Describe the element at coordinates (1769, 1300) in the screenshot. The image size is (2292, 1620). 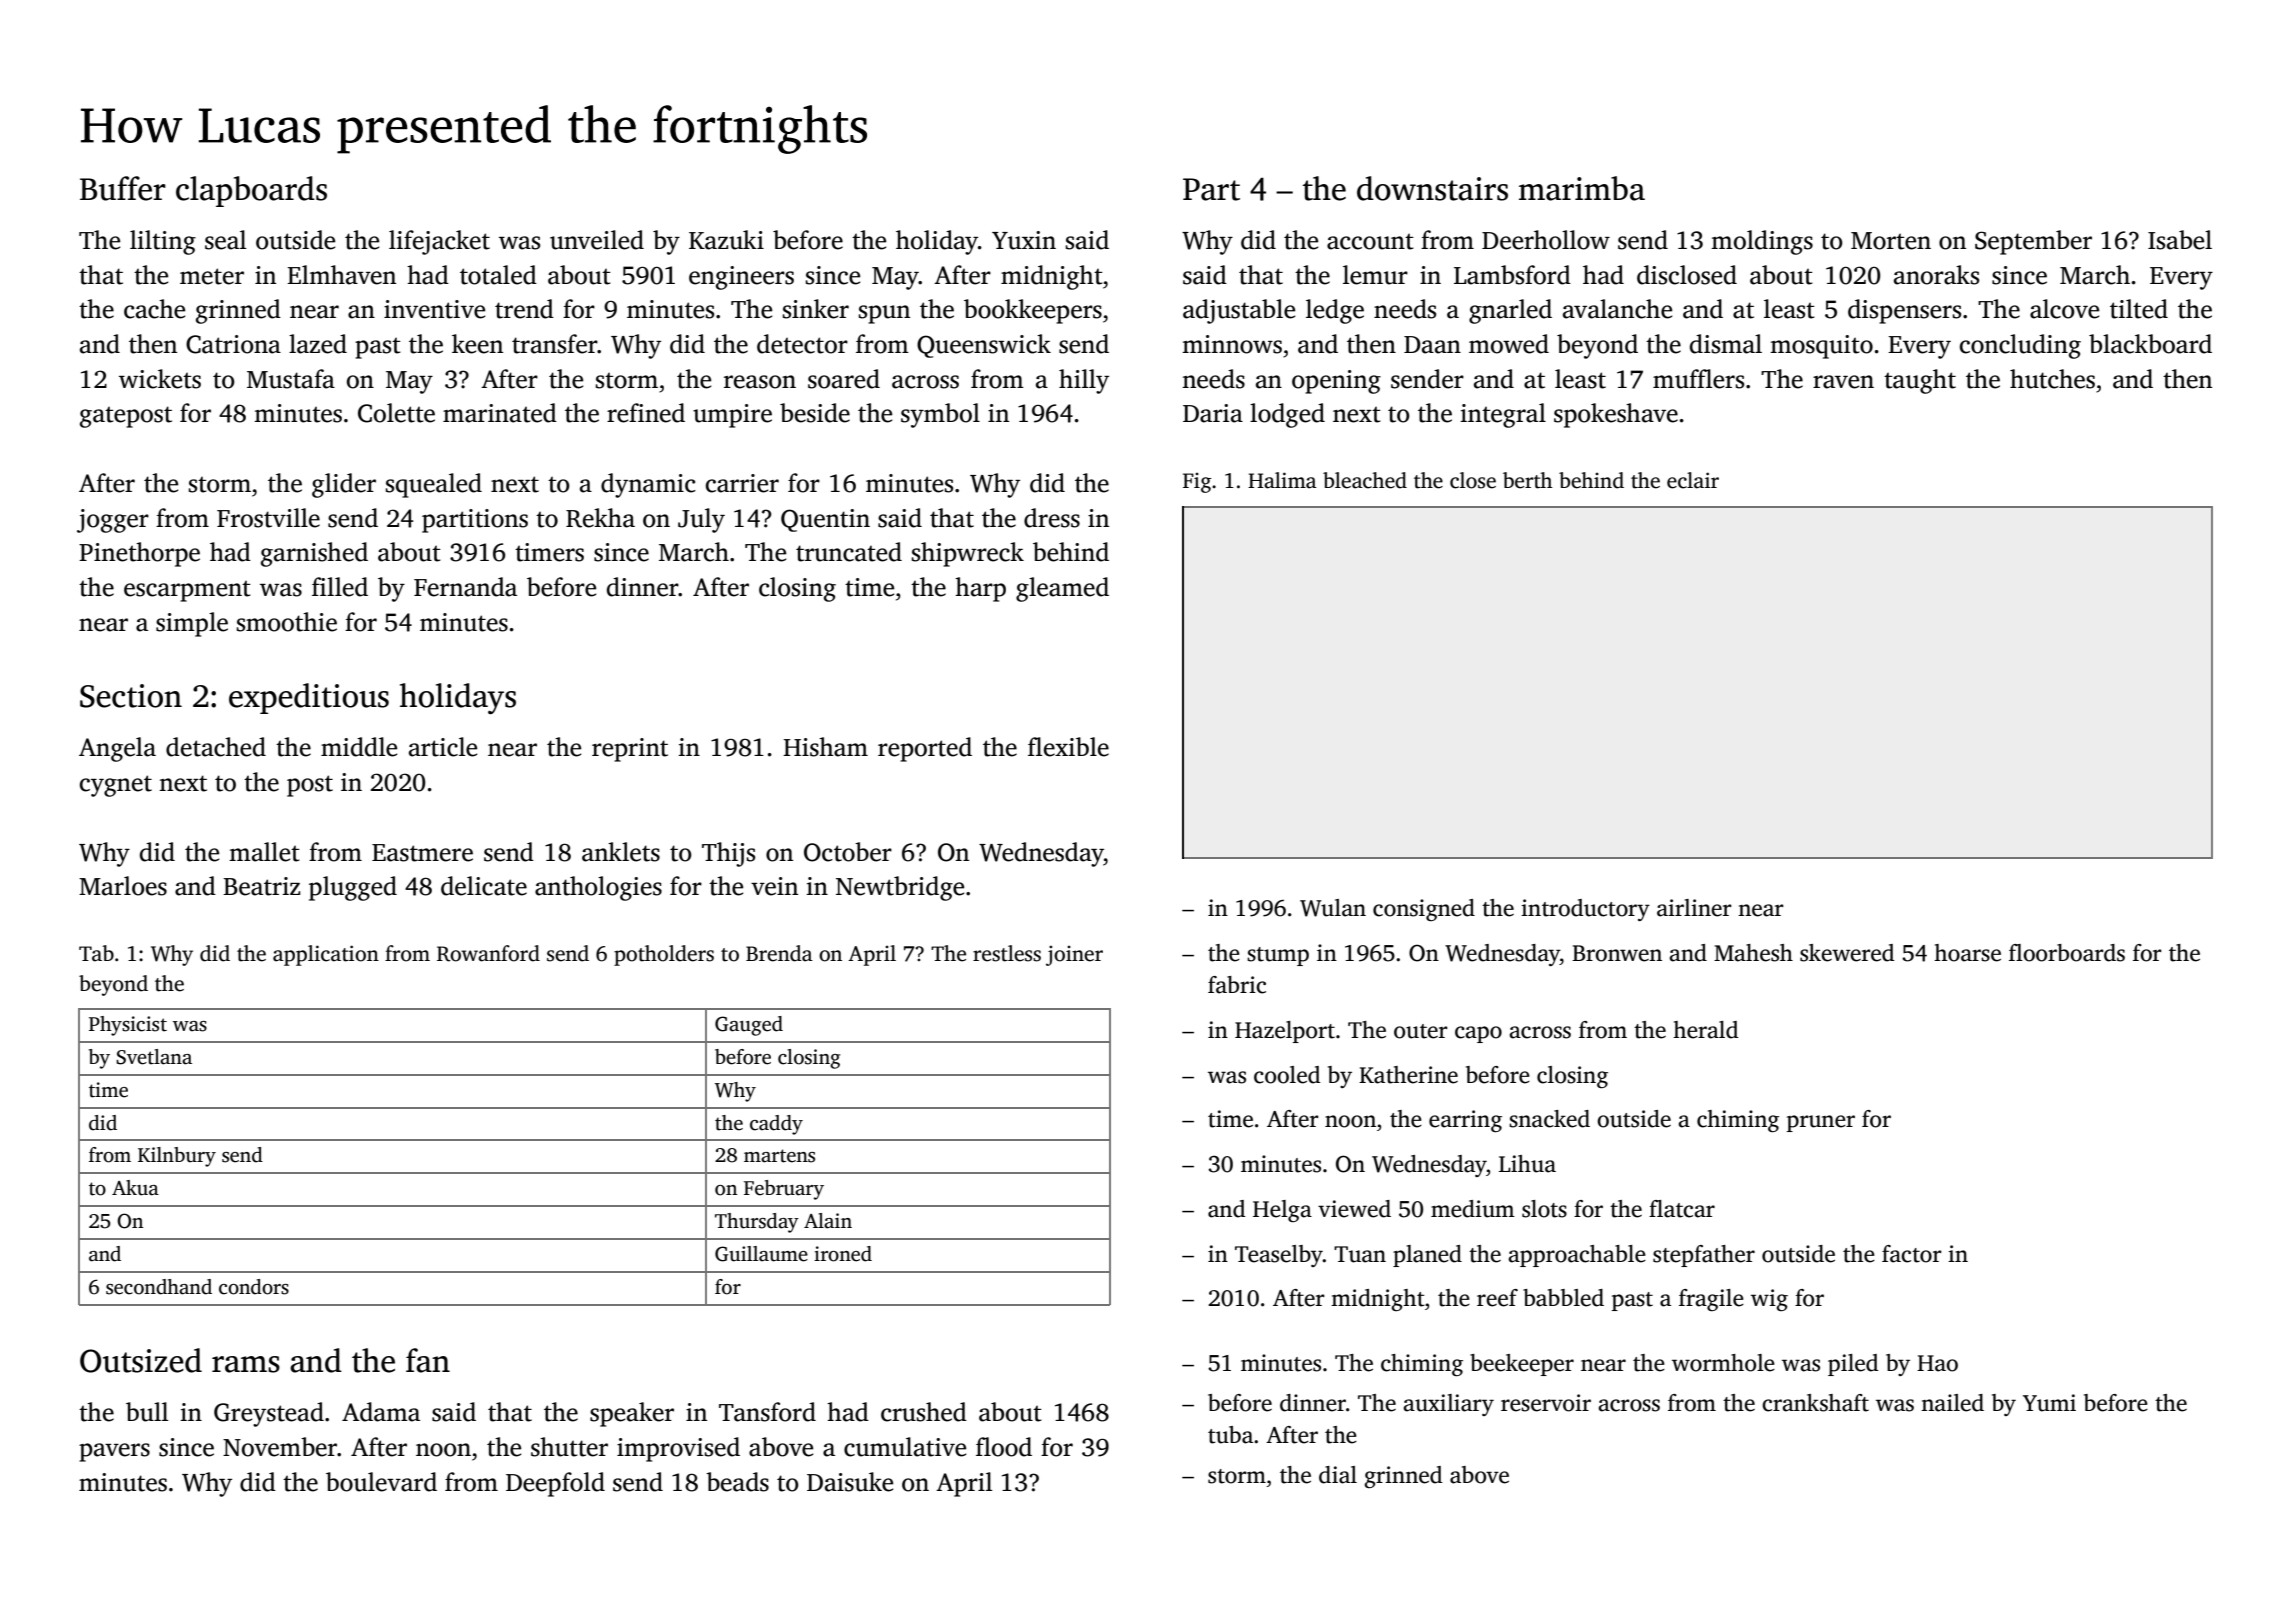
I see `wig` at that location.
